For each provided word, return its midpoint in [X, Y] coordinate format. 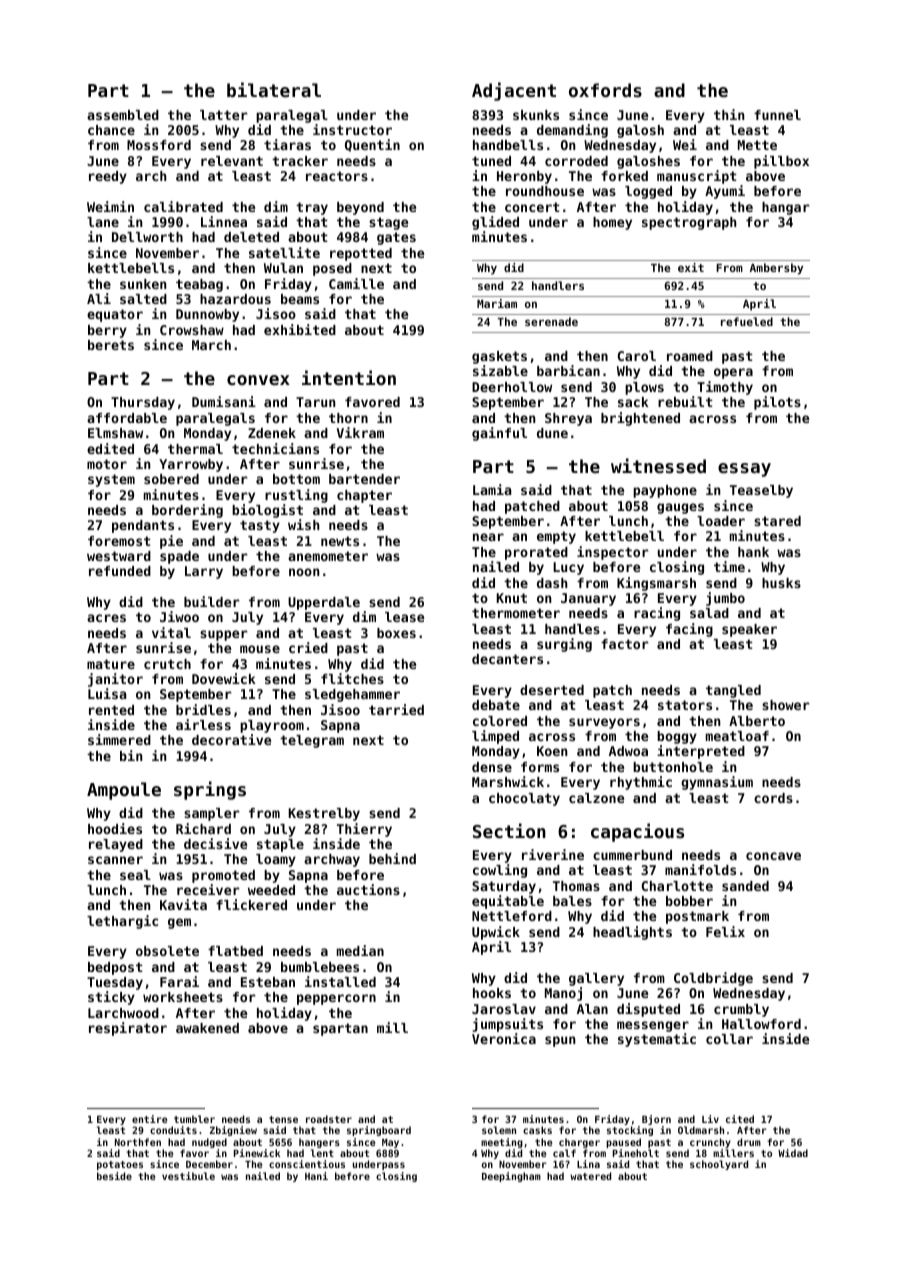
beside [114, 1176]
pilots [777, 403]
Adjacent [514, 91]
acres [106, 618]
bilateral [274, 89]
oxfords [605, 90]
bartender [364, 479]
